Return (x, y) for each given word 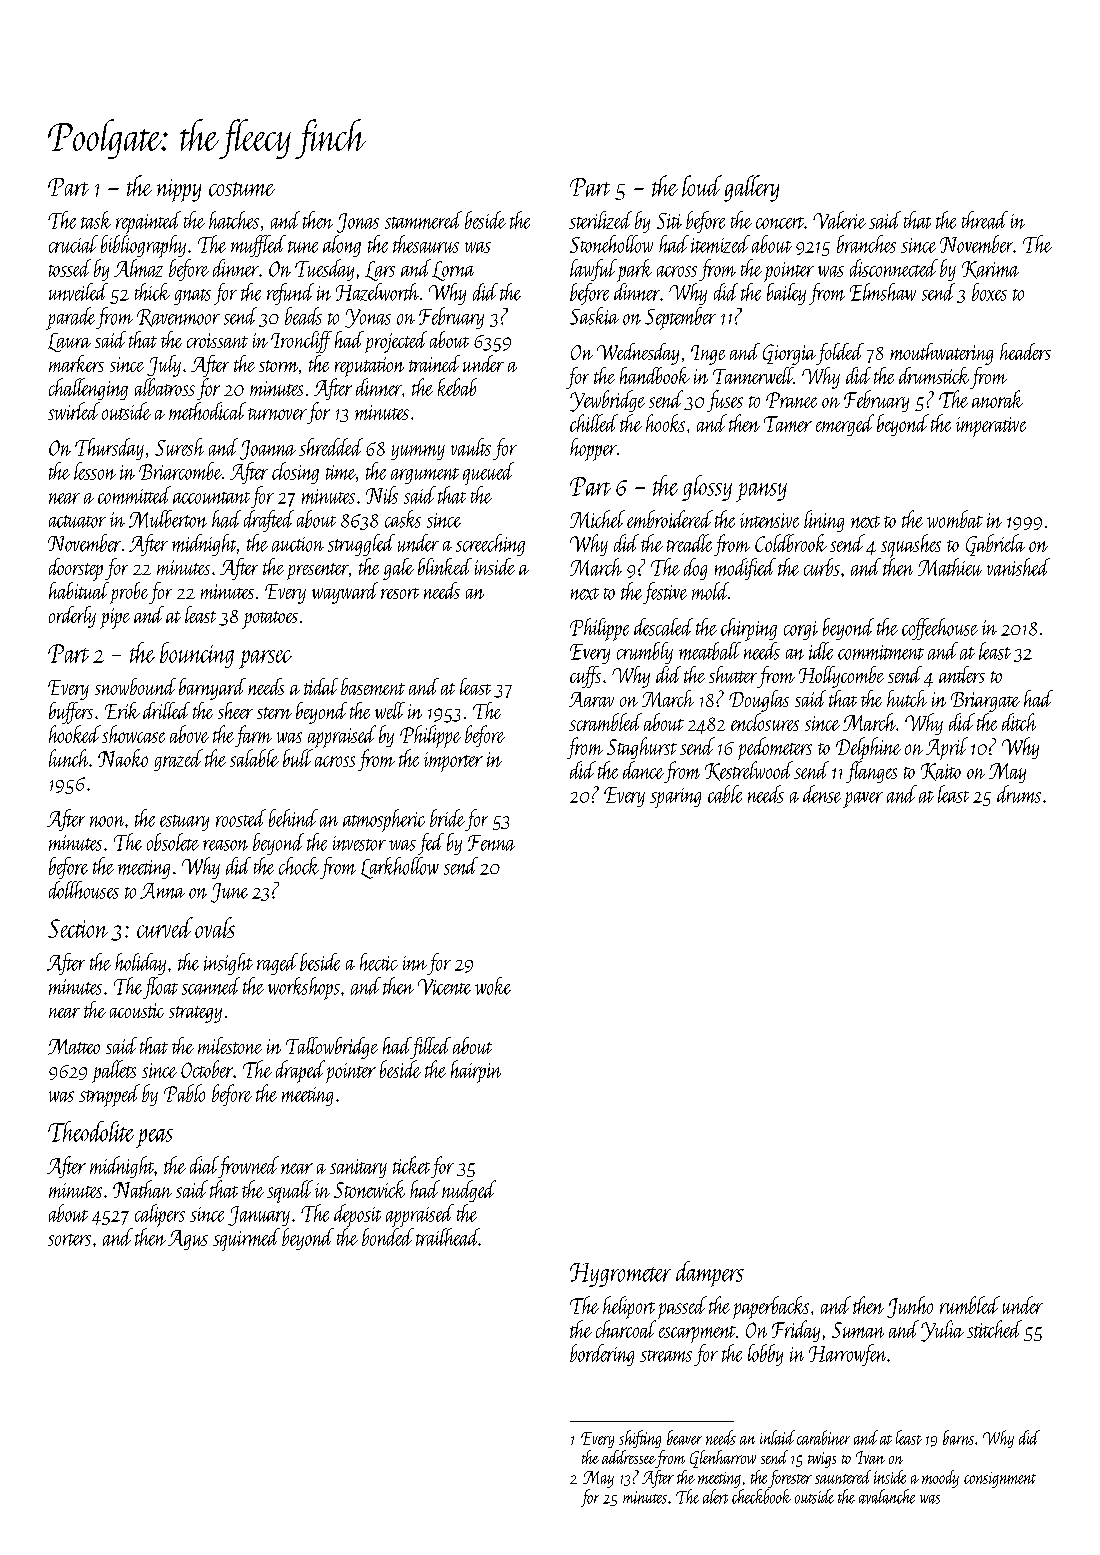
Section (78, 928)
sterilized (600, 220)
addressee (628, 1457)
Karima (990, 270)
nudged (469, 1191)
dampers (710, 1274)
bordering (602, 1355)
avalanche (887, 1496)
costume (242, 189)
